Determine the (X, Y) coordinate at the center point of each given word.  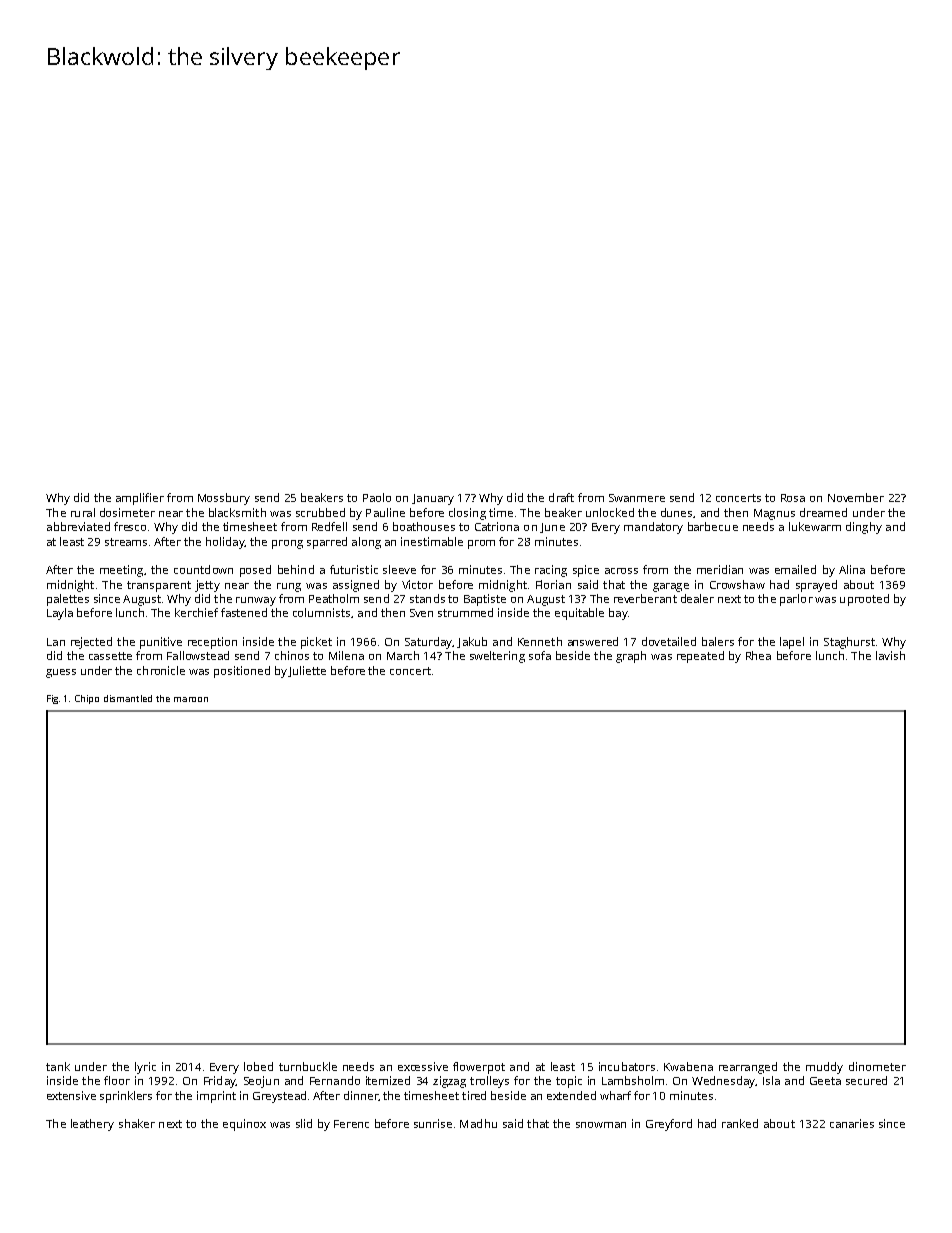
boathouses (424, 526)
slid (304, 1123)
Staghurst (849, 643)
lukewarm (815, 526)
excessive (423, 1066)
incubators (627, 1066)
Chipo (87, 699)
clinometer (877, 1066)
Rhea (758, 655)
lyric (145, 1068)
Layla (60, 614)
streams (126, 542)
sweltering (497, 657)
